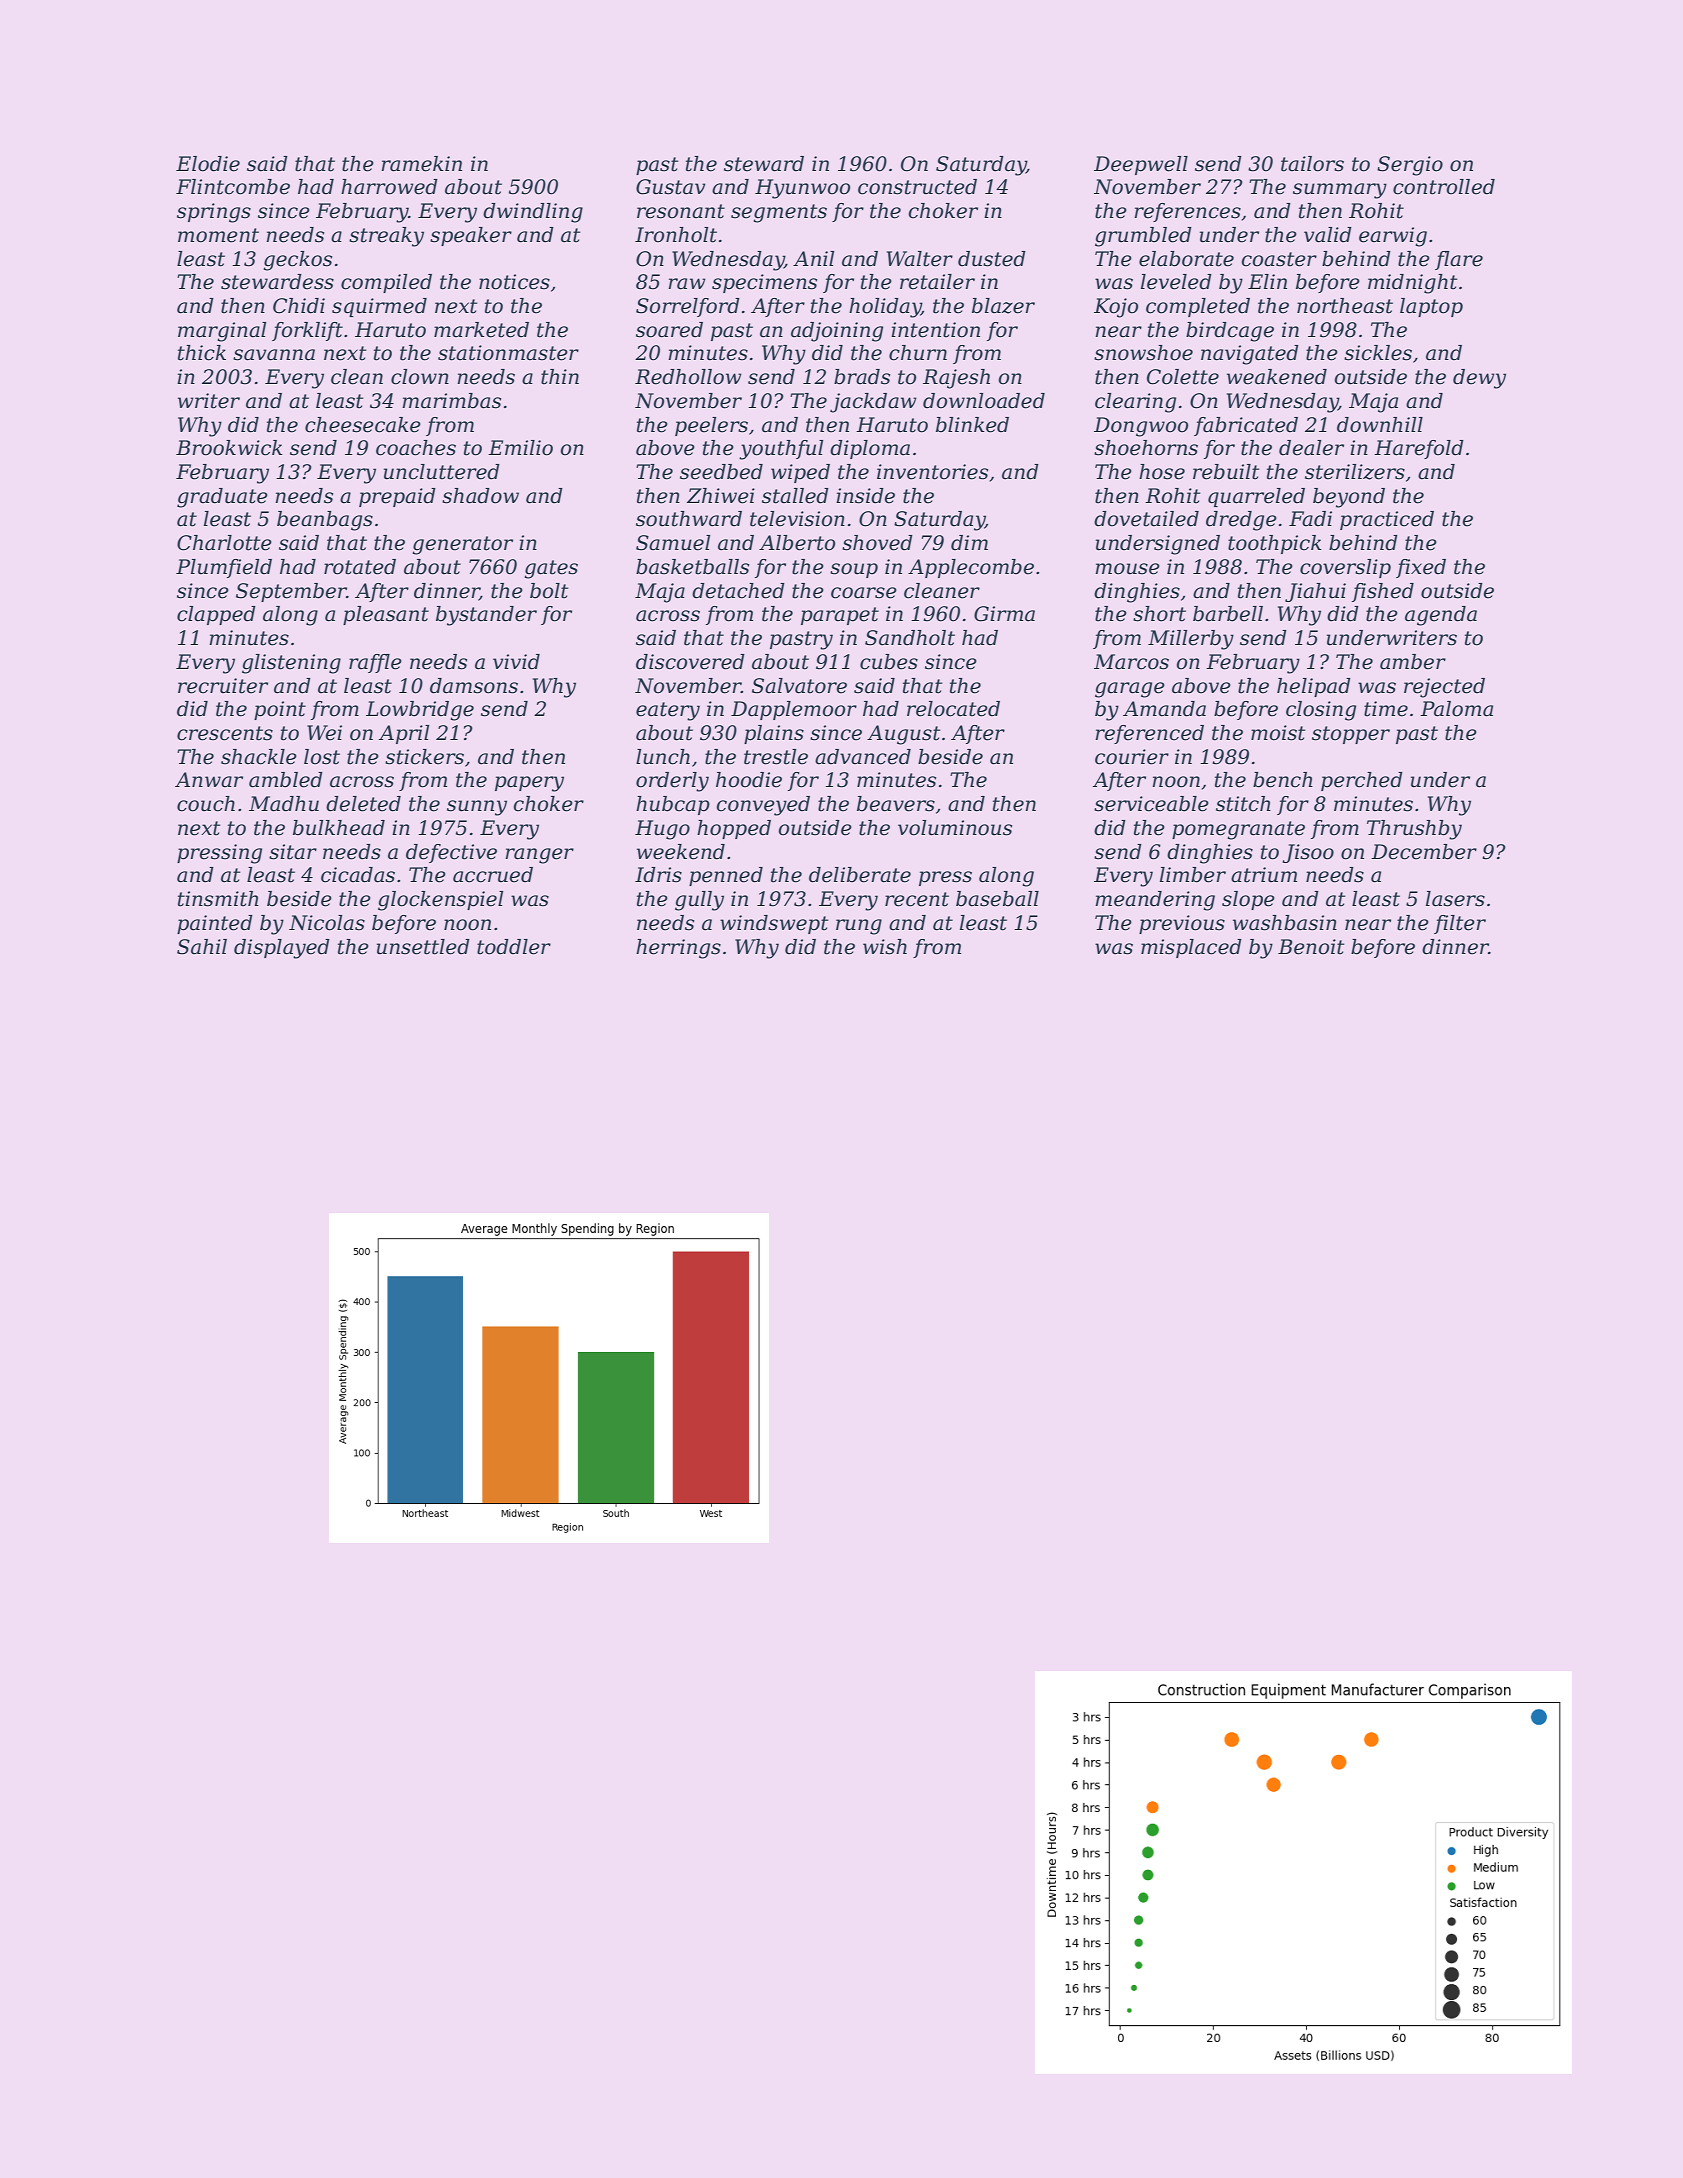 The width and height of the image is (1683, 2178). Describe the element at coordinates (1393, 237) in the image. I see `earwig` at that location.
